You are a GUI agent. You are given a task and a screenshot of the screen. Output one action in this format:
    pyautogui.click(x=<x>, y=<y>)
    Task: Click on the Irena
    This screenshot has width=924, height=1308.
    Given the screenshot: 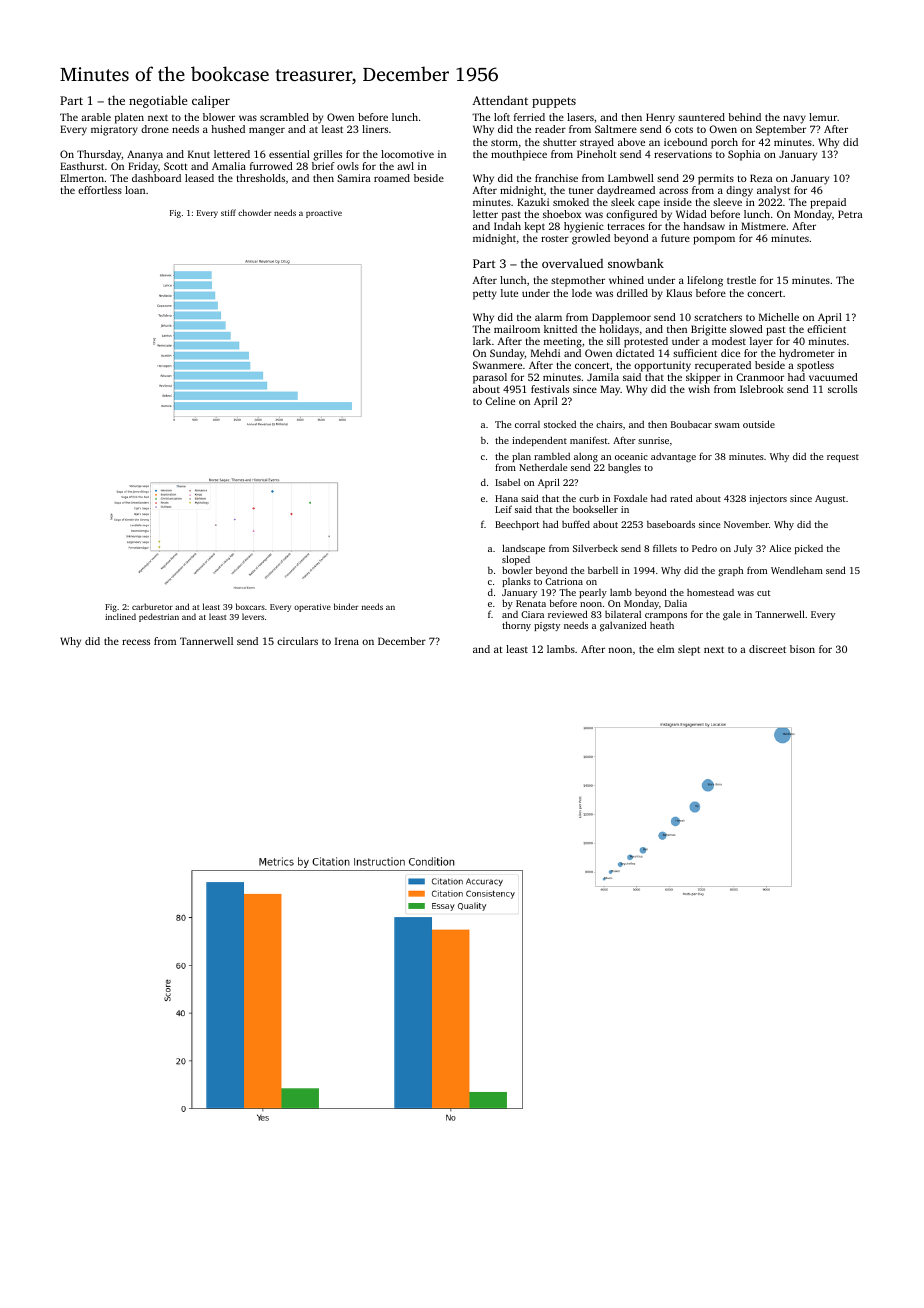 What is the action you would take?
    pyautogui.click(x=347, y=641)
